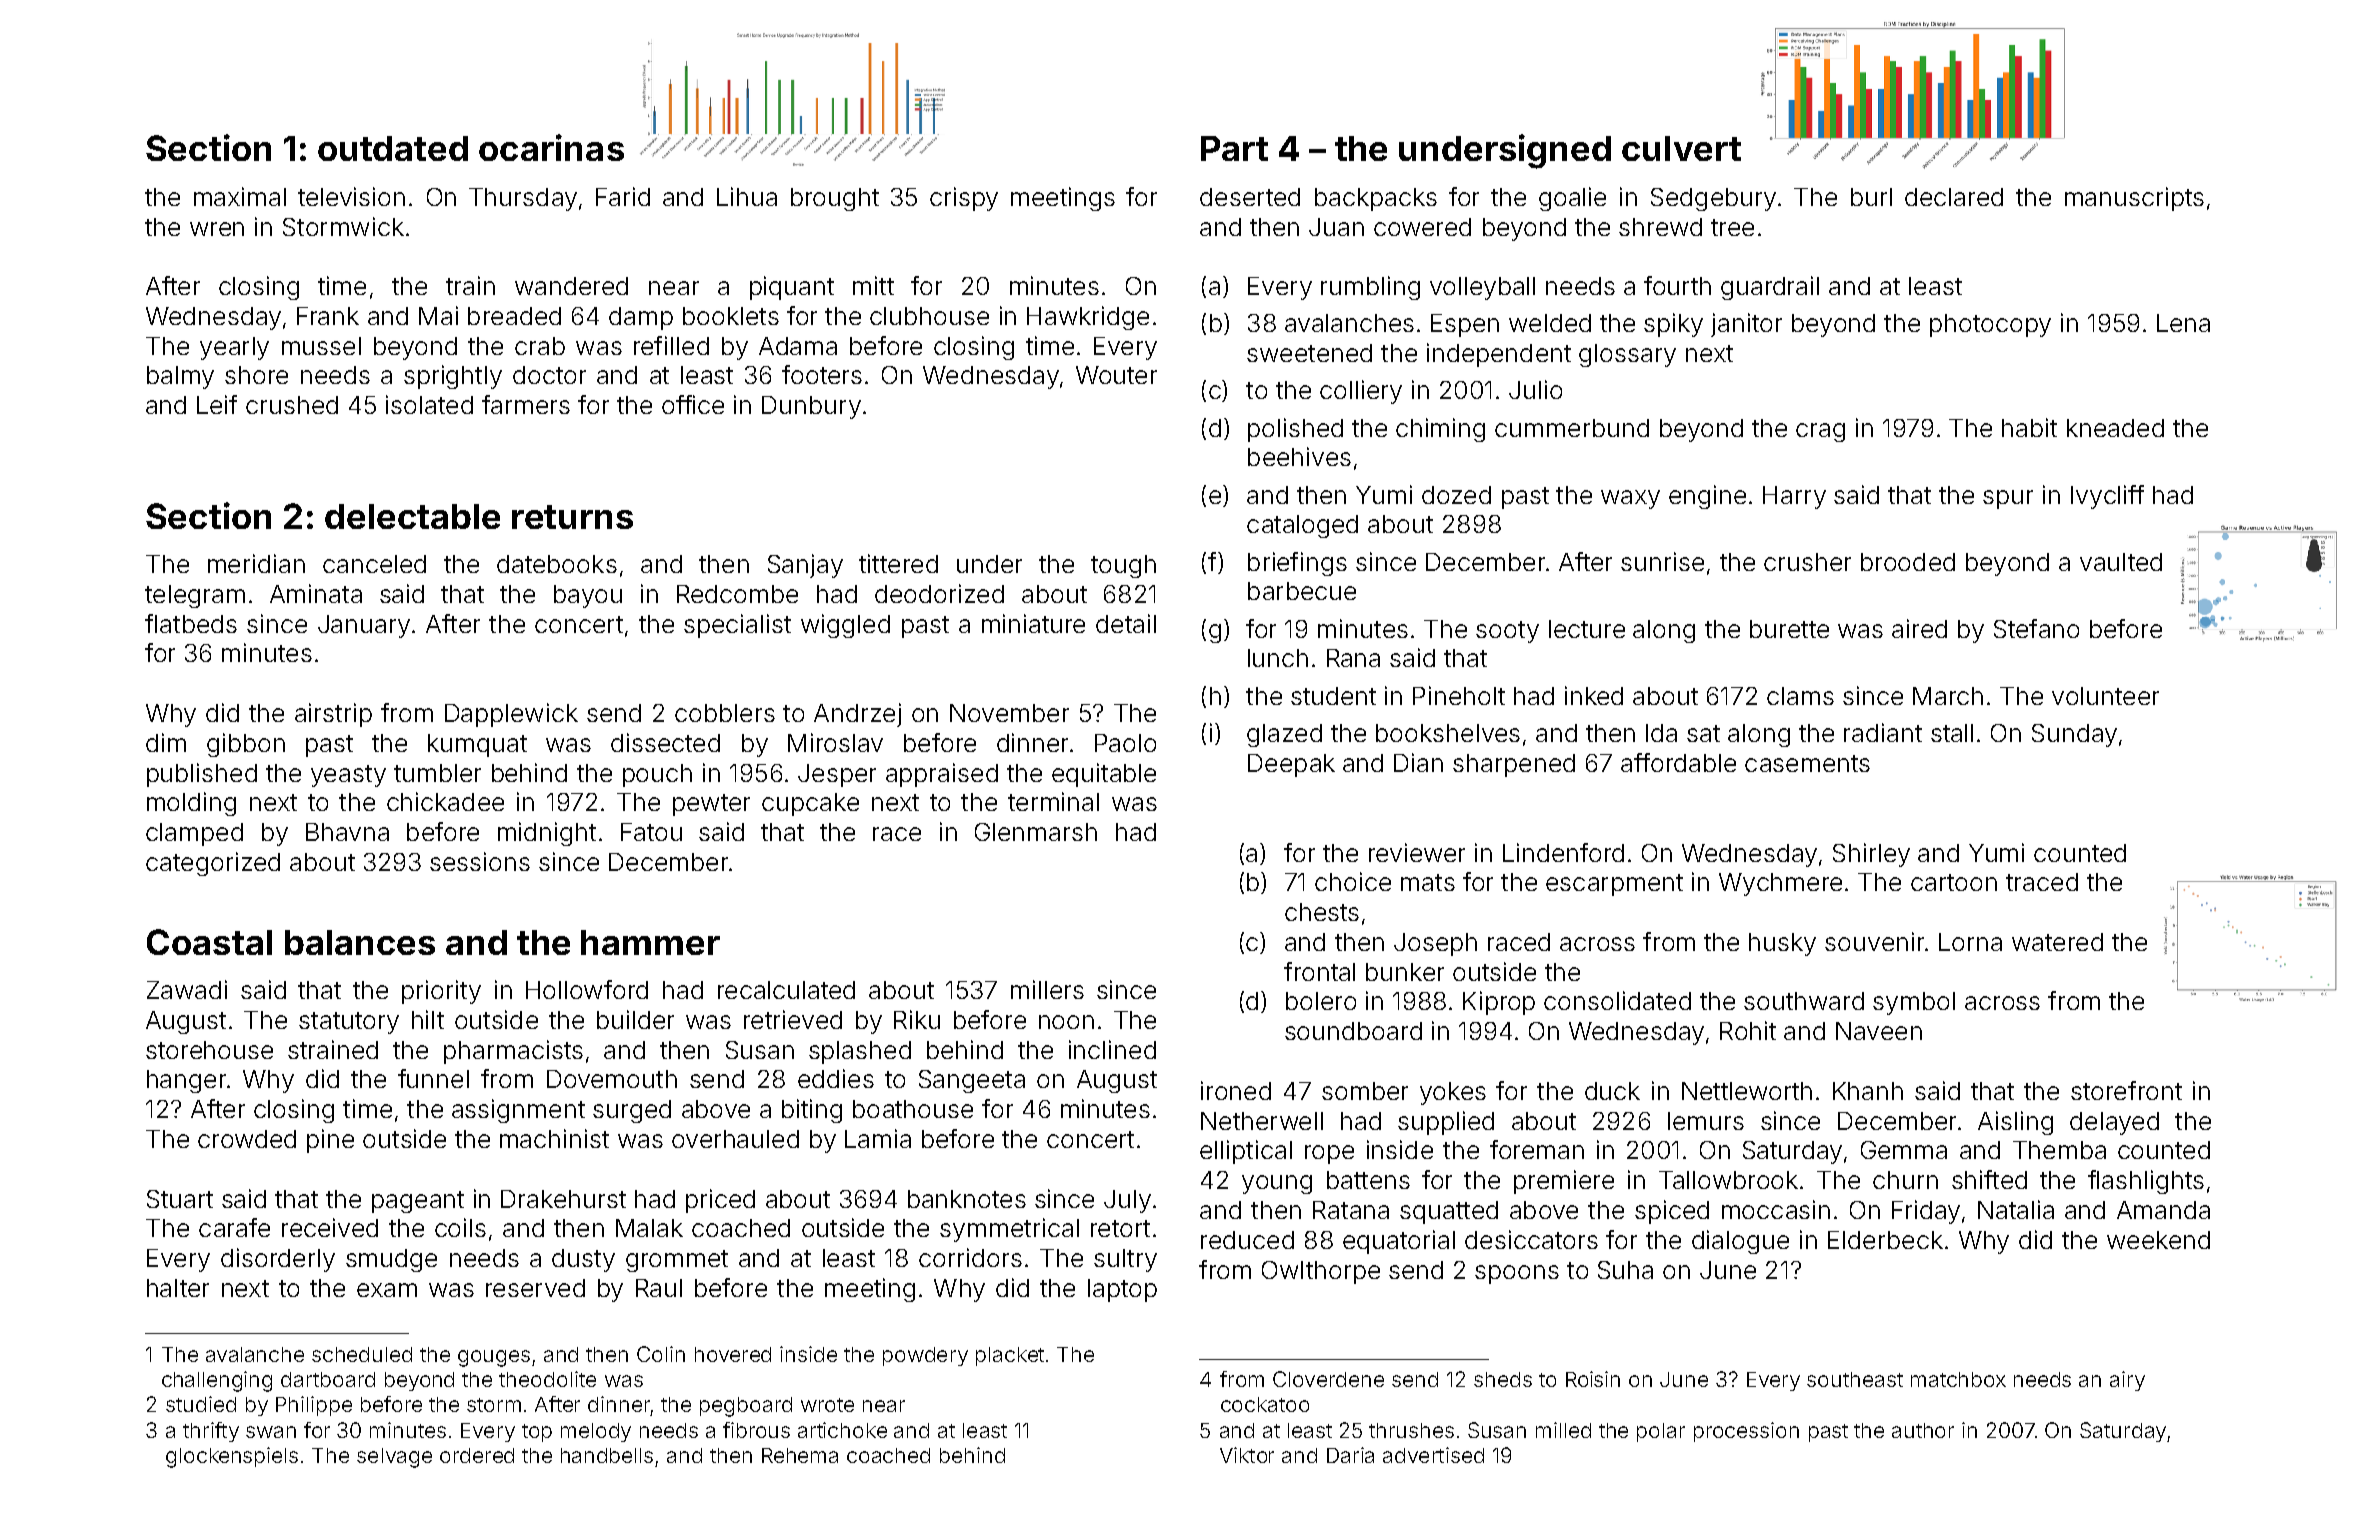 The width and height of the page is (2357, 1525). What do you see at coordinates (967, 1199) in the page?
I see `banknotes` at bounding box center [967, 1199].
